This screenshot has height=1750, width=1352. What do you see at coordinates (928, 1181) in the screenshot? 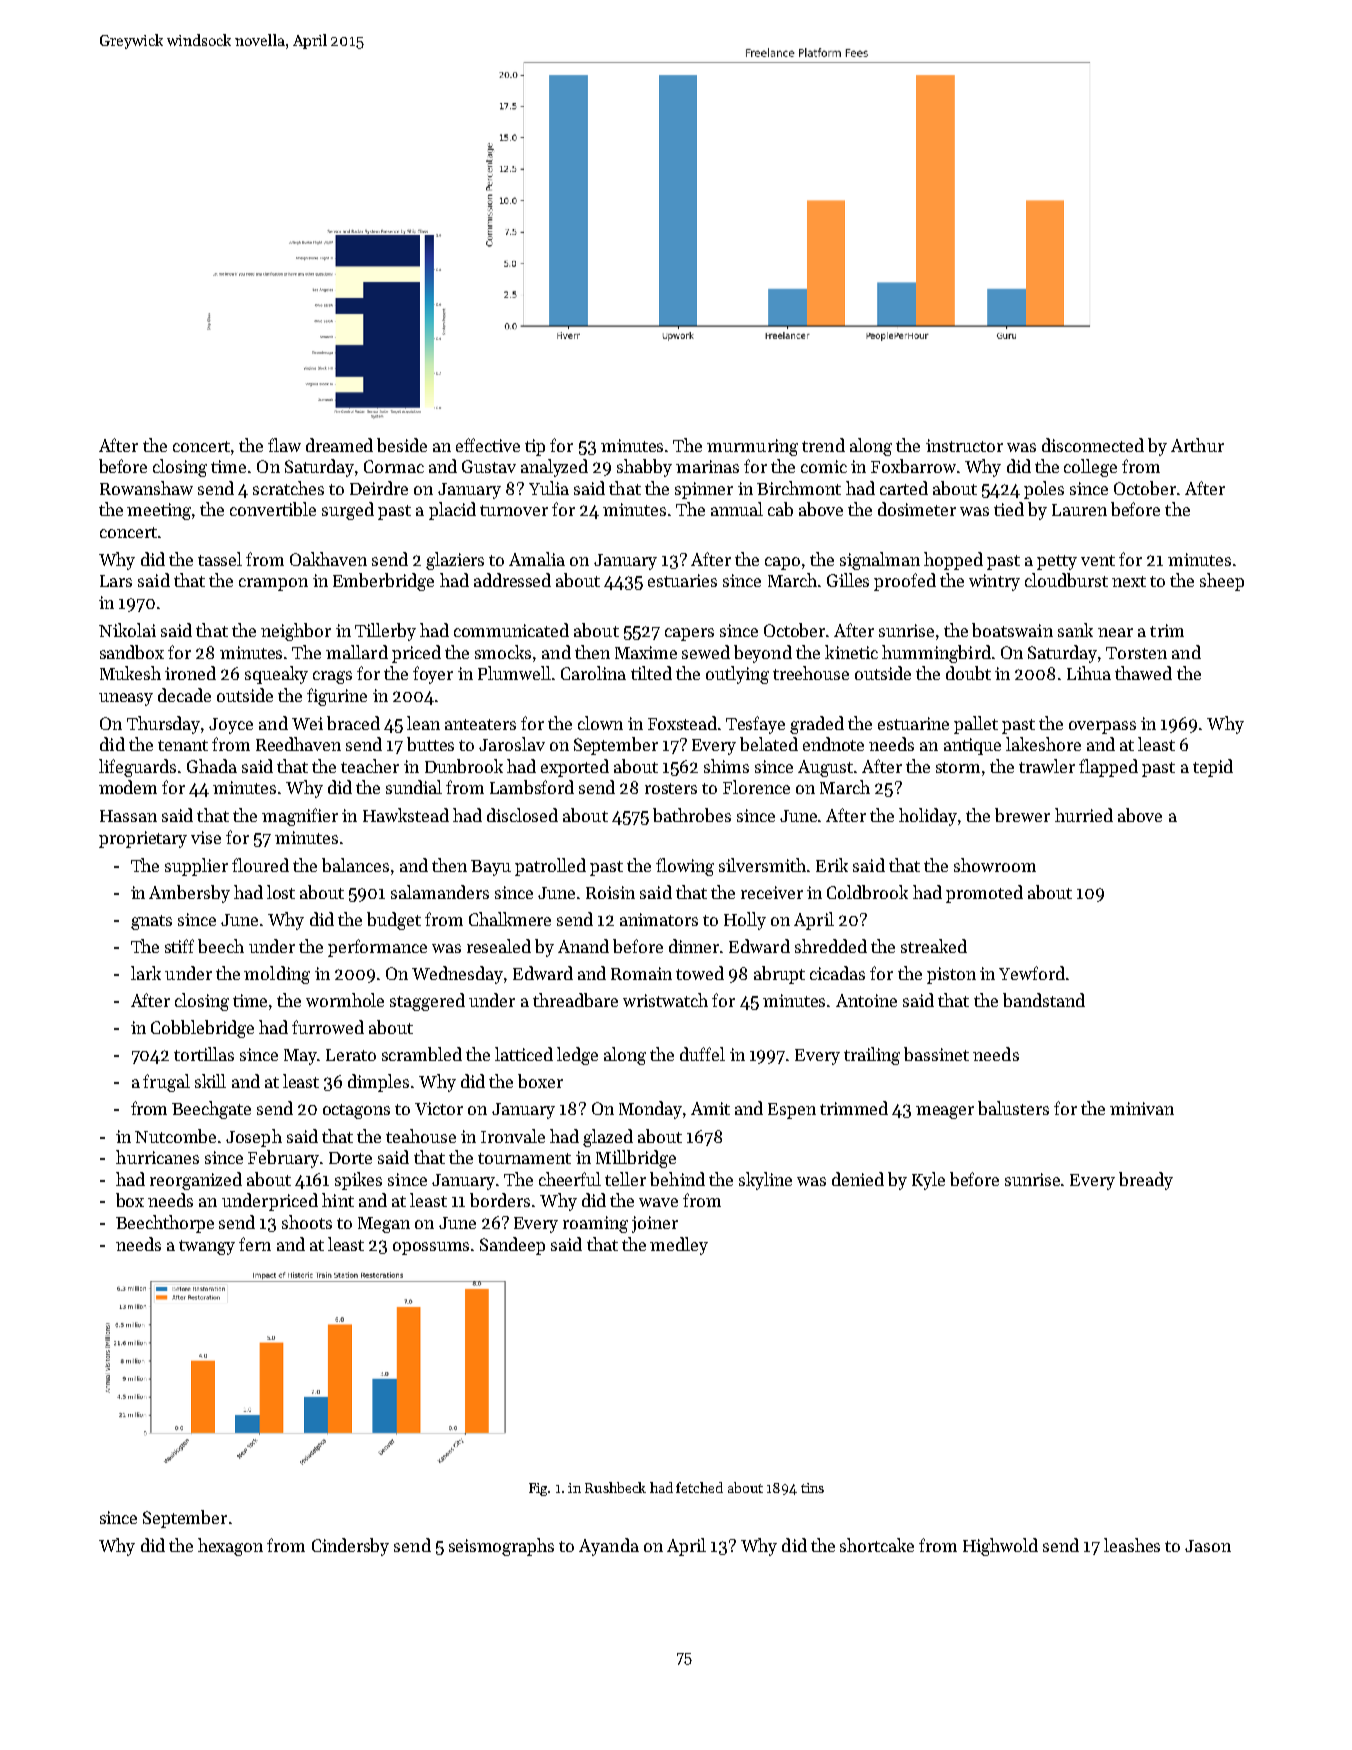
I see `Kyle` at bounding box center [928, 1181].
